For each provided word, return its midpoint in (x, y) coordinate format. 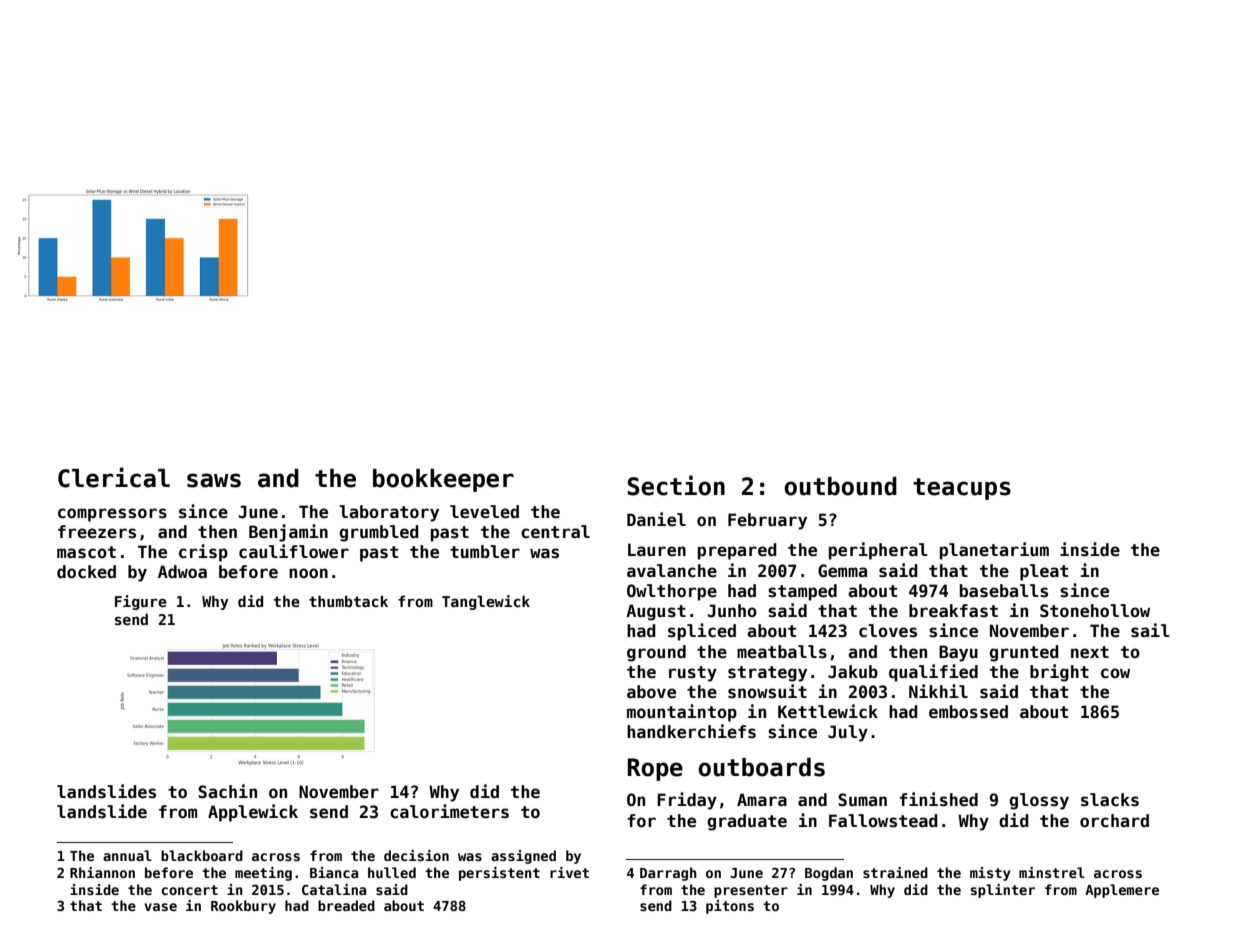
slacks (1110, 800)
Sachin (227, 791)
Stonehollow (1095, 611)
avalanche (672, 571)
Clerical (114, 477)
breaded (346, 905)
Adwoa (182, 572)
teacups (962, 489)
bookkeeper (443, 480)
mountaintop (682, 713)
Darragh (668, 874)
